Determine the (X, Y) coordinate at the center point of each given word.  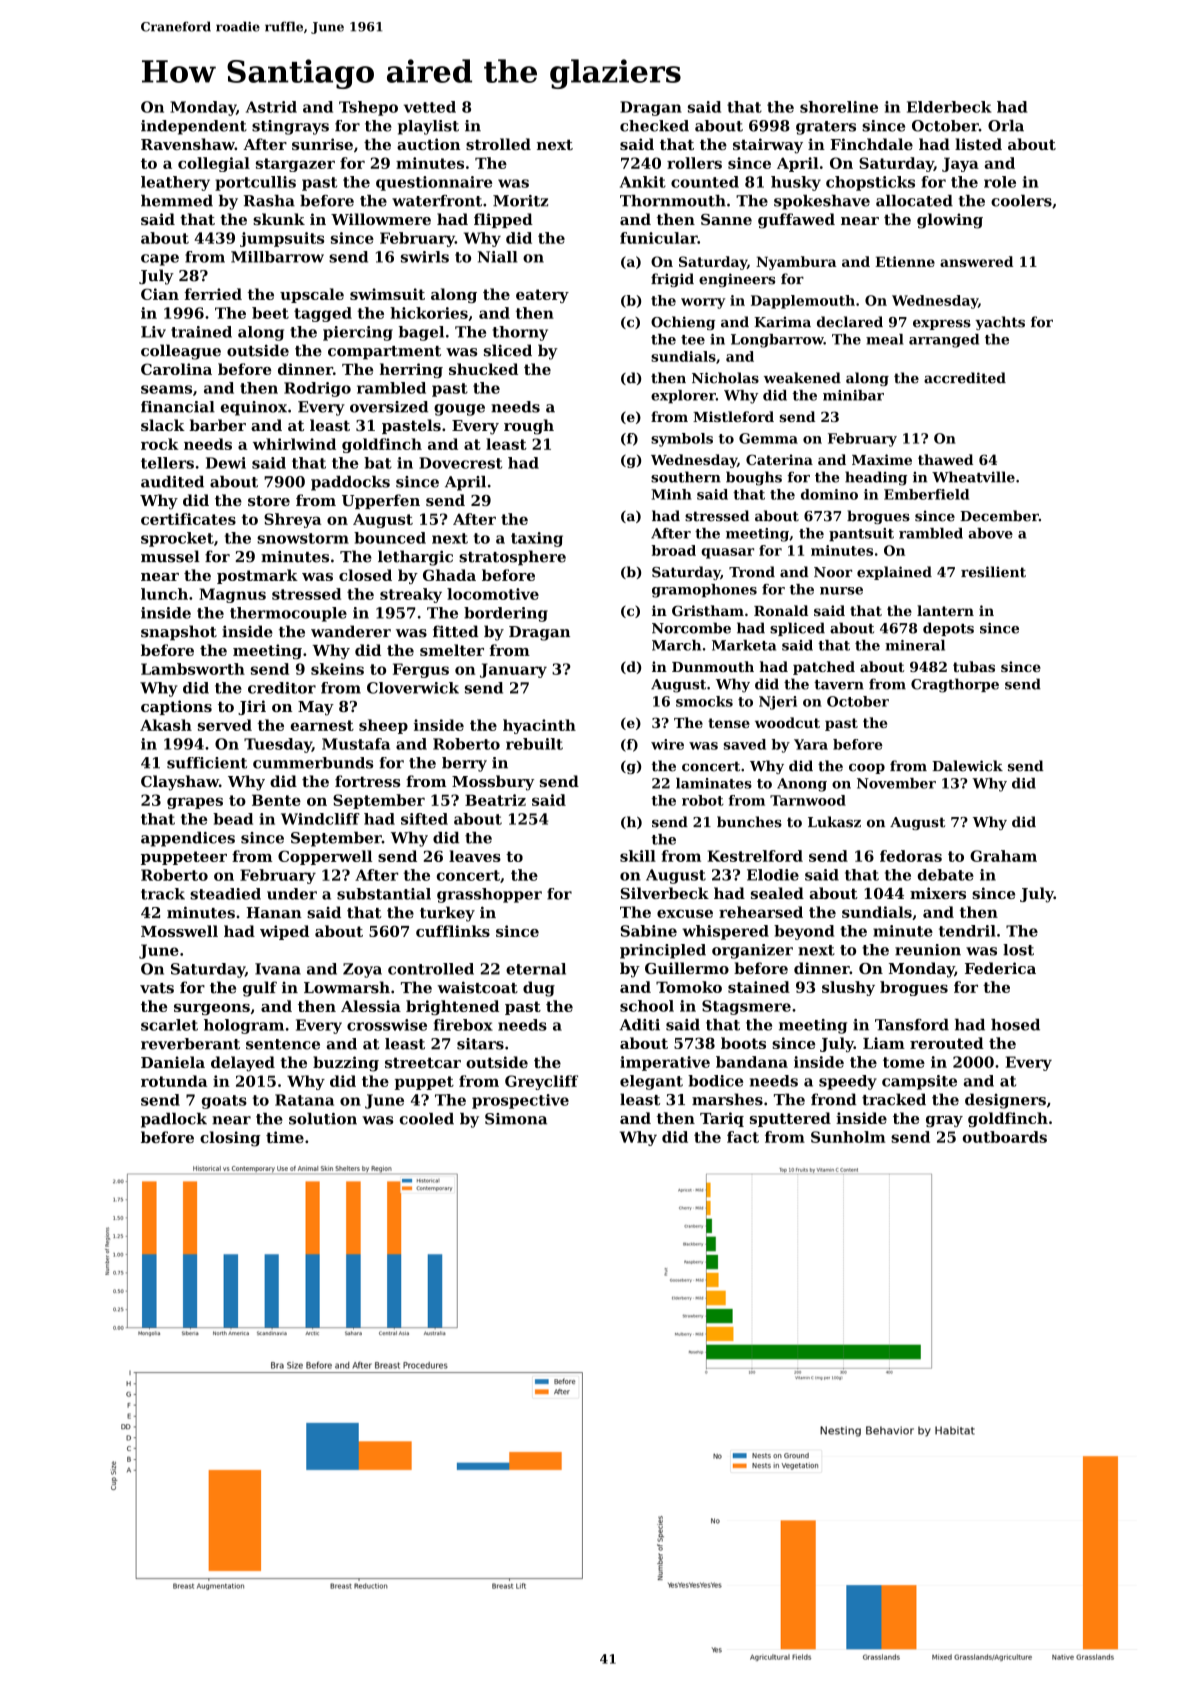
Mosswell (179, 931)
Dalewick (967, 766)
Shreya (292, 520)
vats (157, 988)
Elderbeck (949, 107)
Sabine (649, 931)
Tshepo (368, 108)
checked (654, 126)
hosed (1015, 1025)
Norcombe (691, 628)
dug (539, 989)
